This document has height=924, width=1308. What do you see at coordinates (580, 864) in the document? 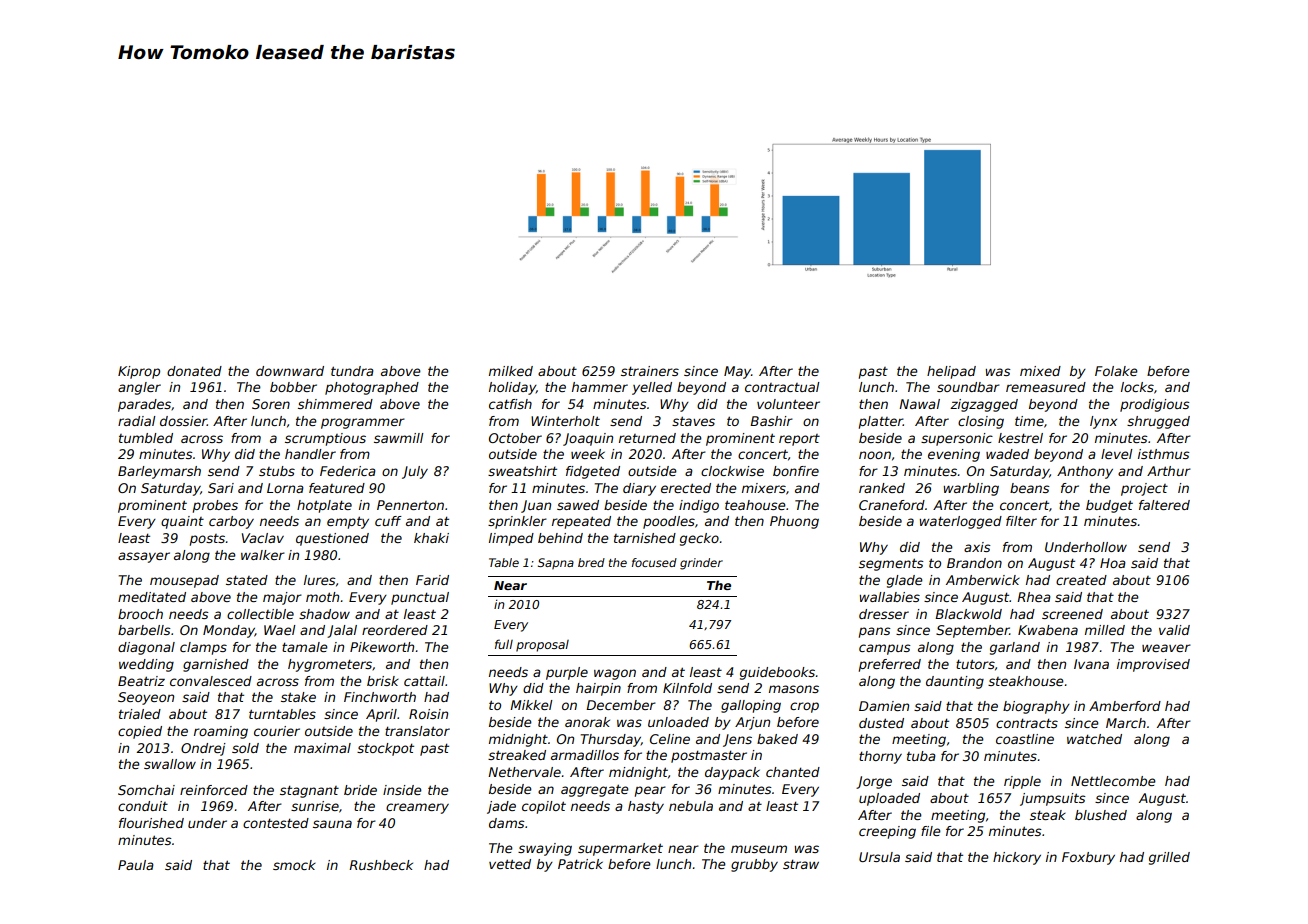
I see `Patrick` at bounding box center [580, 864].
